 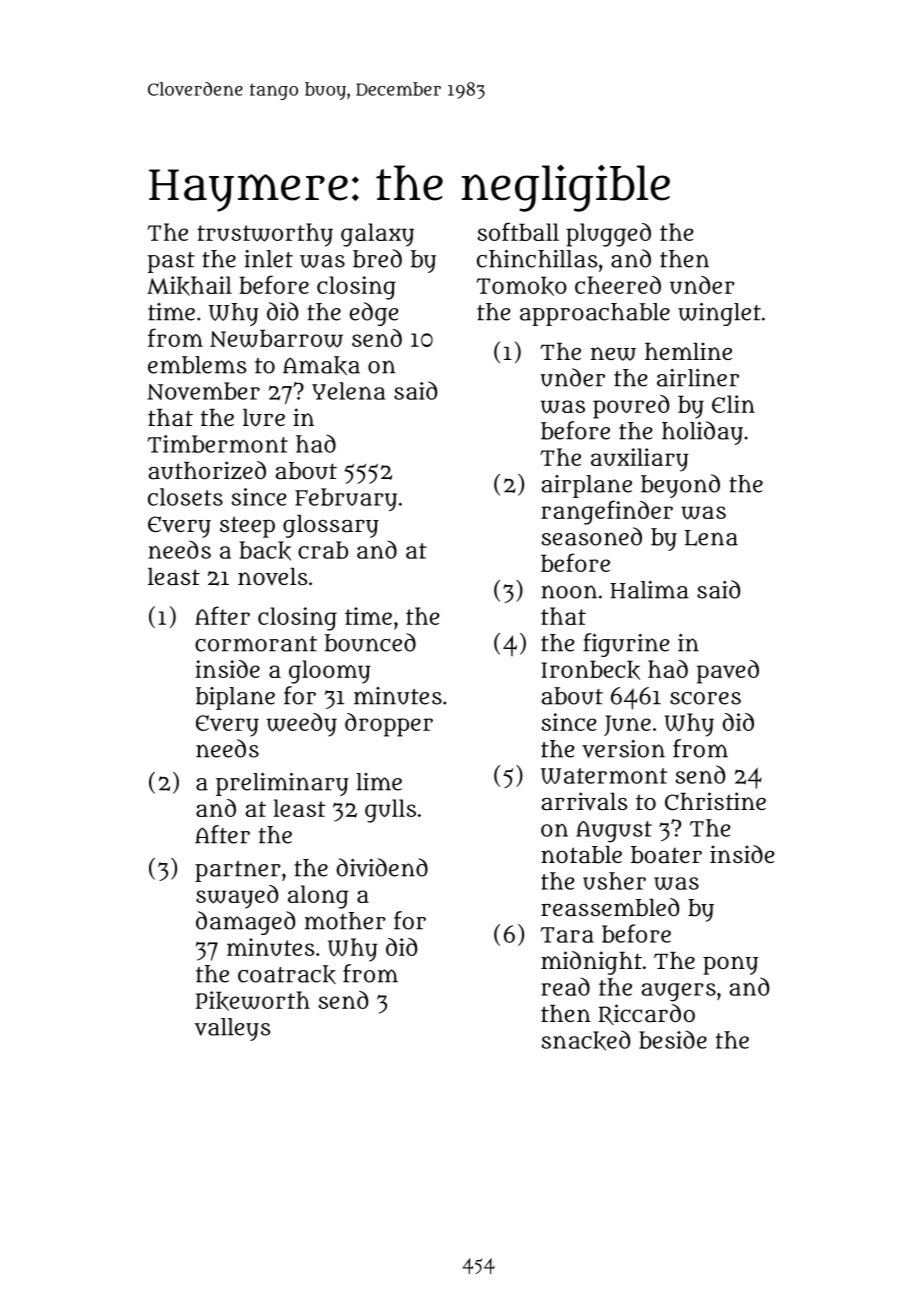 I want to click on plugged, so click(x=608, y=235).
